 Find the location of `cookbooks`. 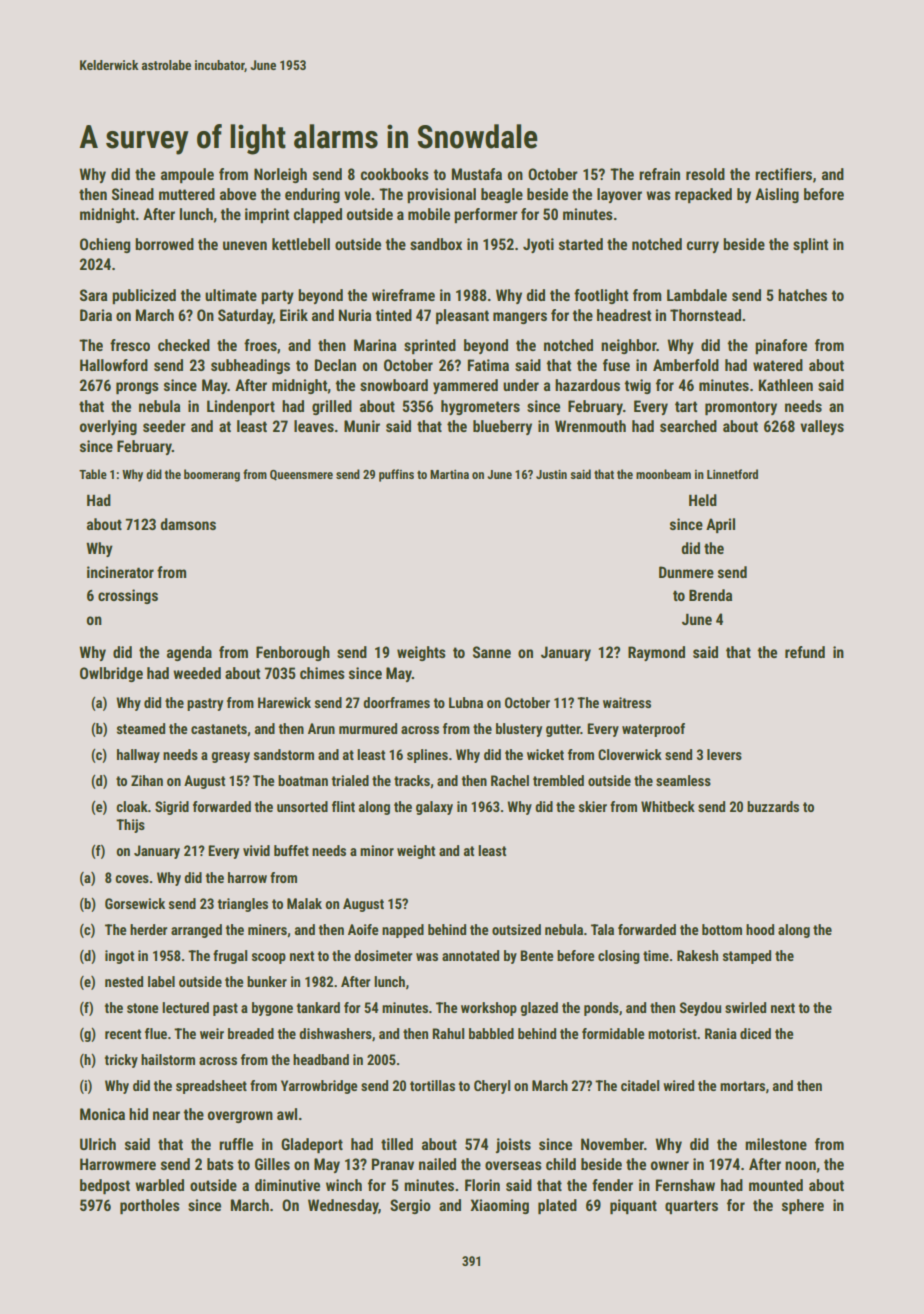

cookbooks is located at coordinates (395, 174).
